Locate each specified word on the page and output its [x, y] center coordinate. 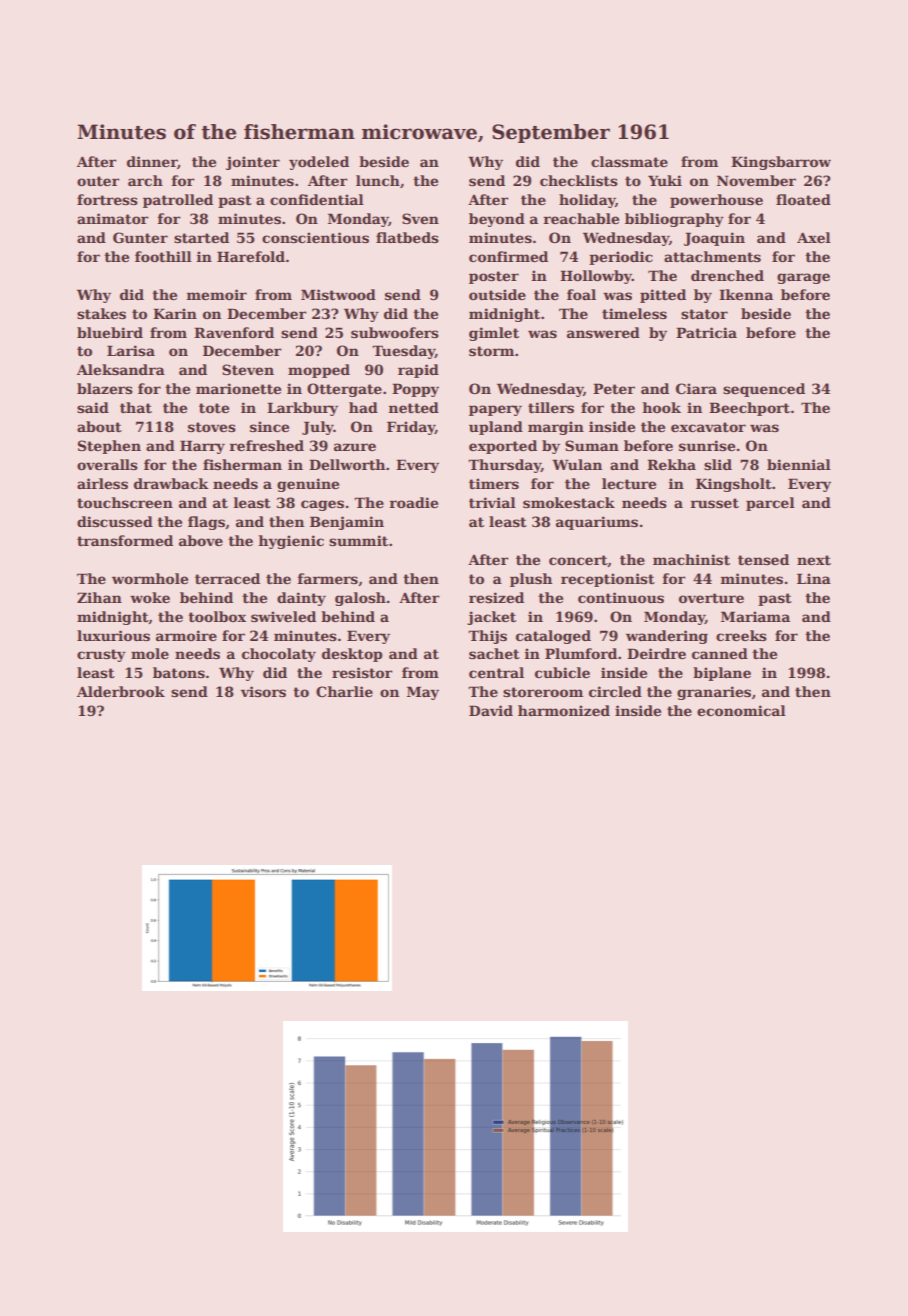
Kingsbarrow [781, 163]
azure [355, 447]
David [491, 710]
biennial [799, 464]
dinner [152, 161]
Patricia [706, 332]
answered [603, 332]
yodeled [319, 163]
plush [531, 580]
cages [322, 505]
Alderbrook [121, 691]
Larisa [131, 350]
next [814, 560]
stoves [212, 427]
